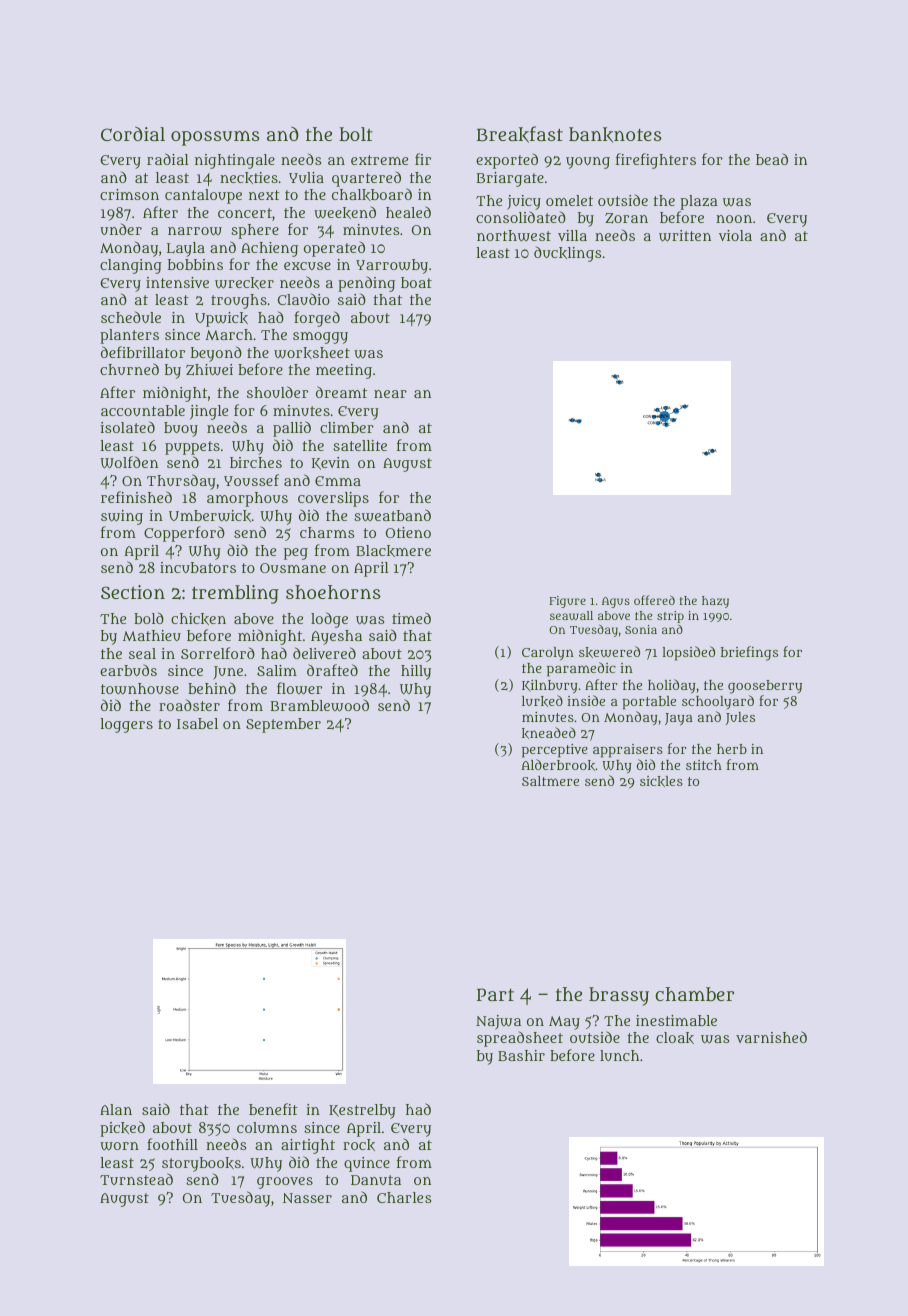 Image resolution: width=908 pixels, height=1316 pixels. I want to click on trembling, so click(235, 594).
